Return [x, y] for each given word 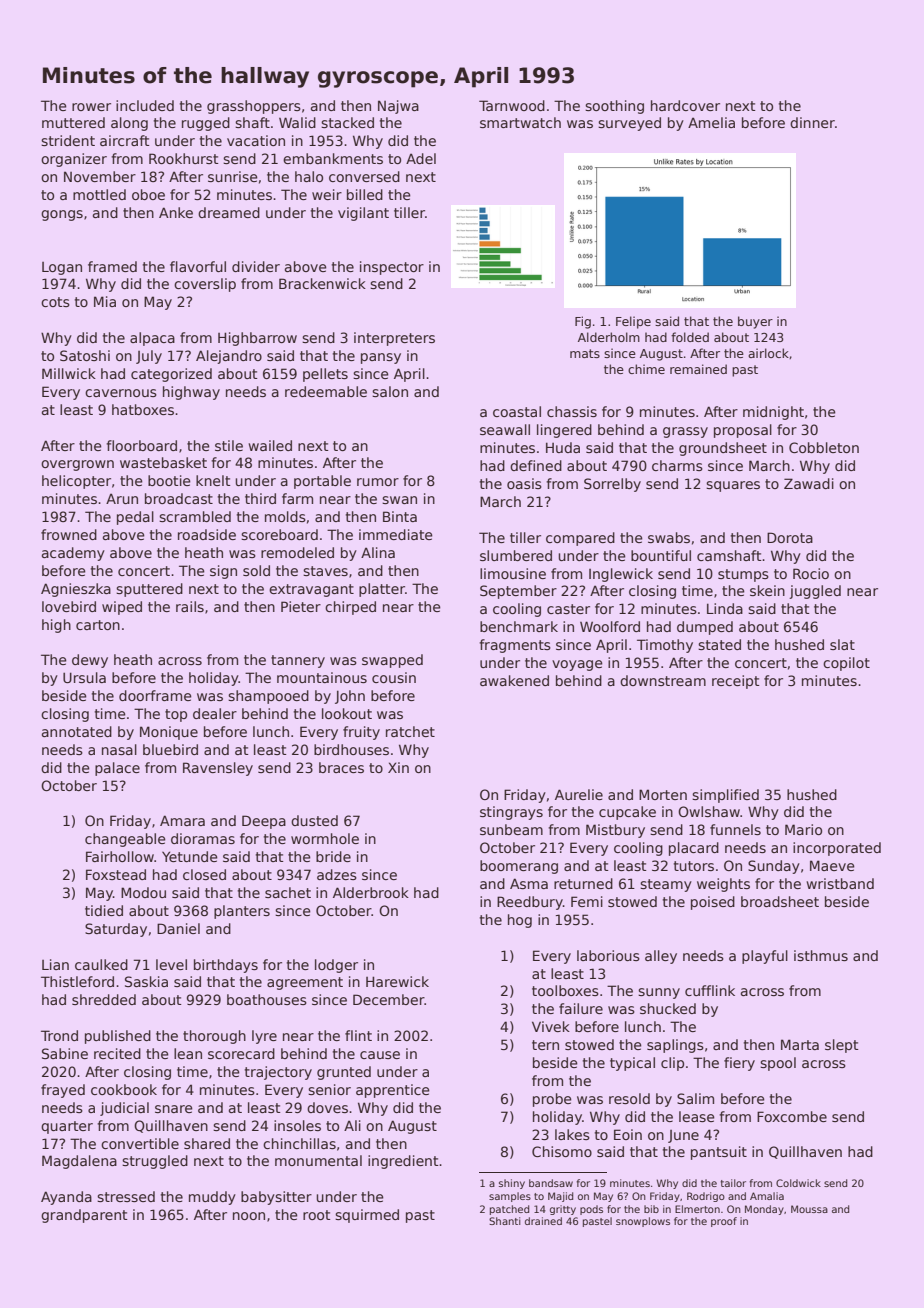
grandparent [84, 1216]
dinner [812, 122]
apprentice [393, 1091]
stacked [347, 122]
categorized [171, 375]
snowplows [643, 1222]
